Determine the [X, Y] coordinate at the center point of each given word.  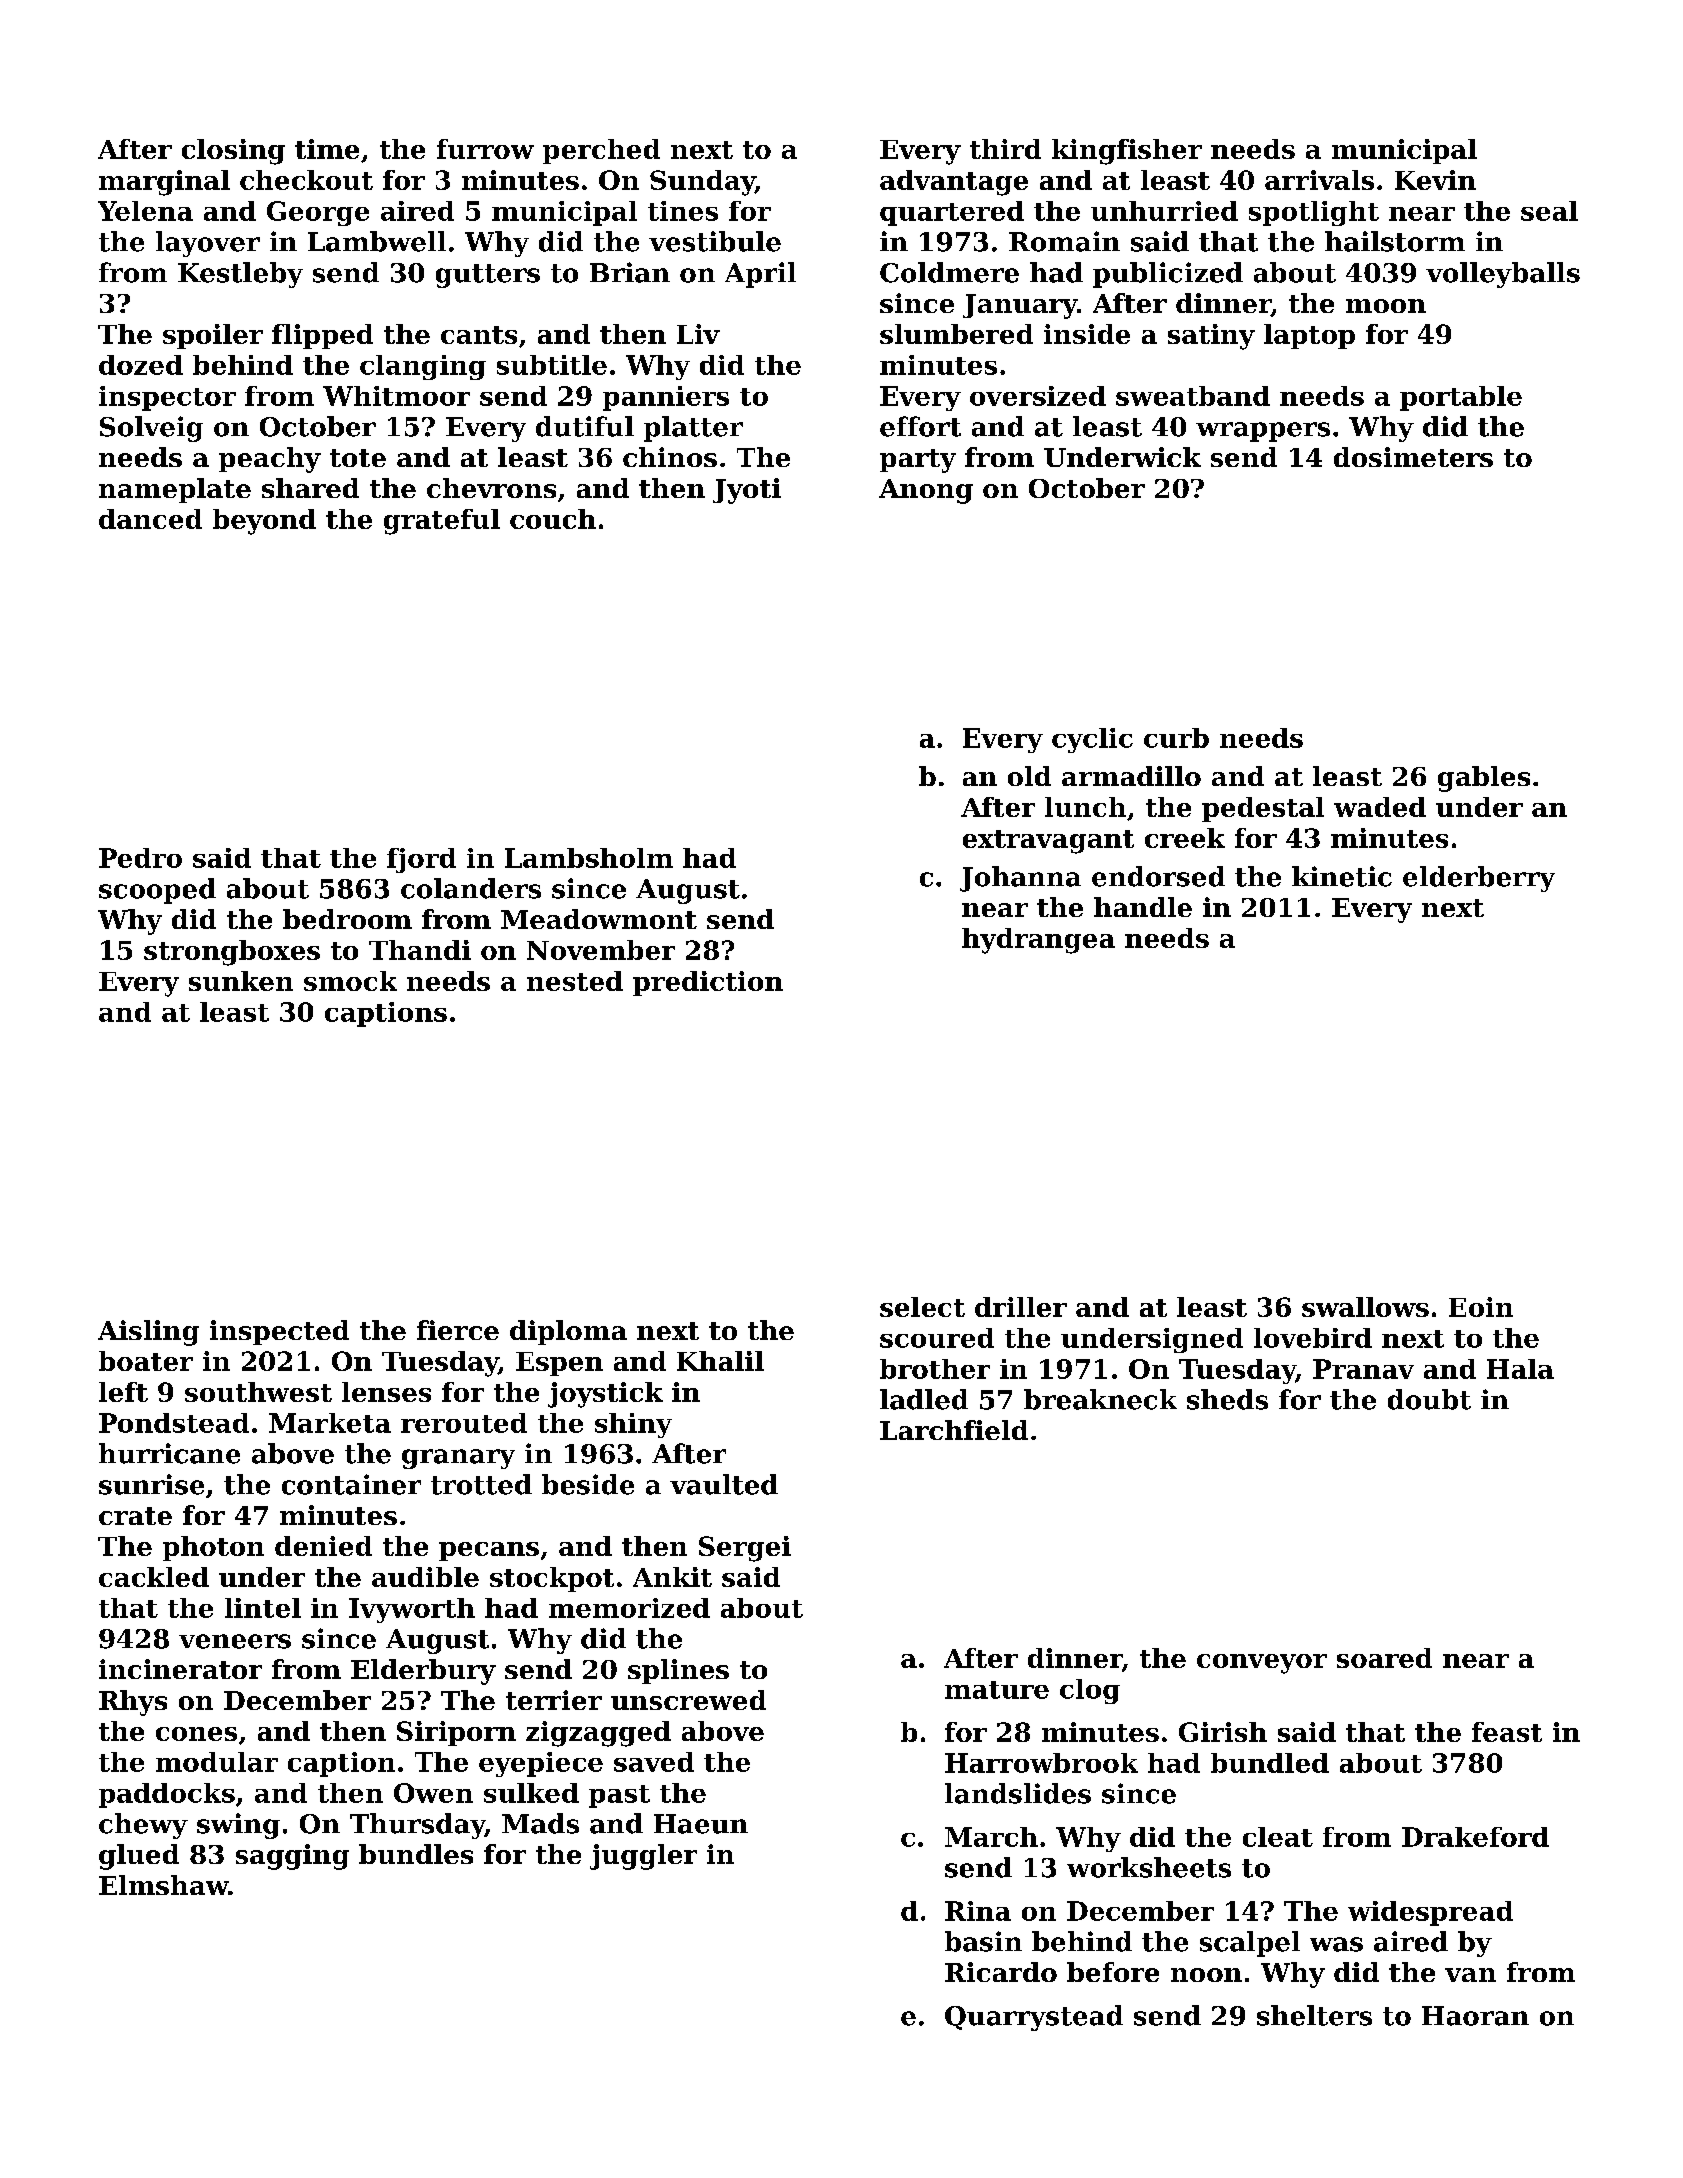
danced [150, 519]
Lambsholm [589, 858]
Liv [698, 334]
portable [1461, 398]
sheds [1227, 1399]
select [922, 1307]
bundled [1270, 1763]
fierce [458, 1330]
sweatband [1193, 396]
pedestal [1263, 809]
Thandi [420, 950]
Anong [926, 491]
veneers [235, 1641]
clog [1090, 1691]
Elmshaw [163, 1885]
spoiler [213, 336]
